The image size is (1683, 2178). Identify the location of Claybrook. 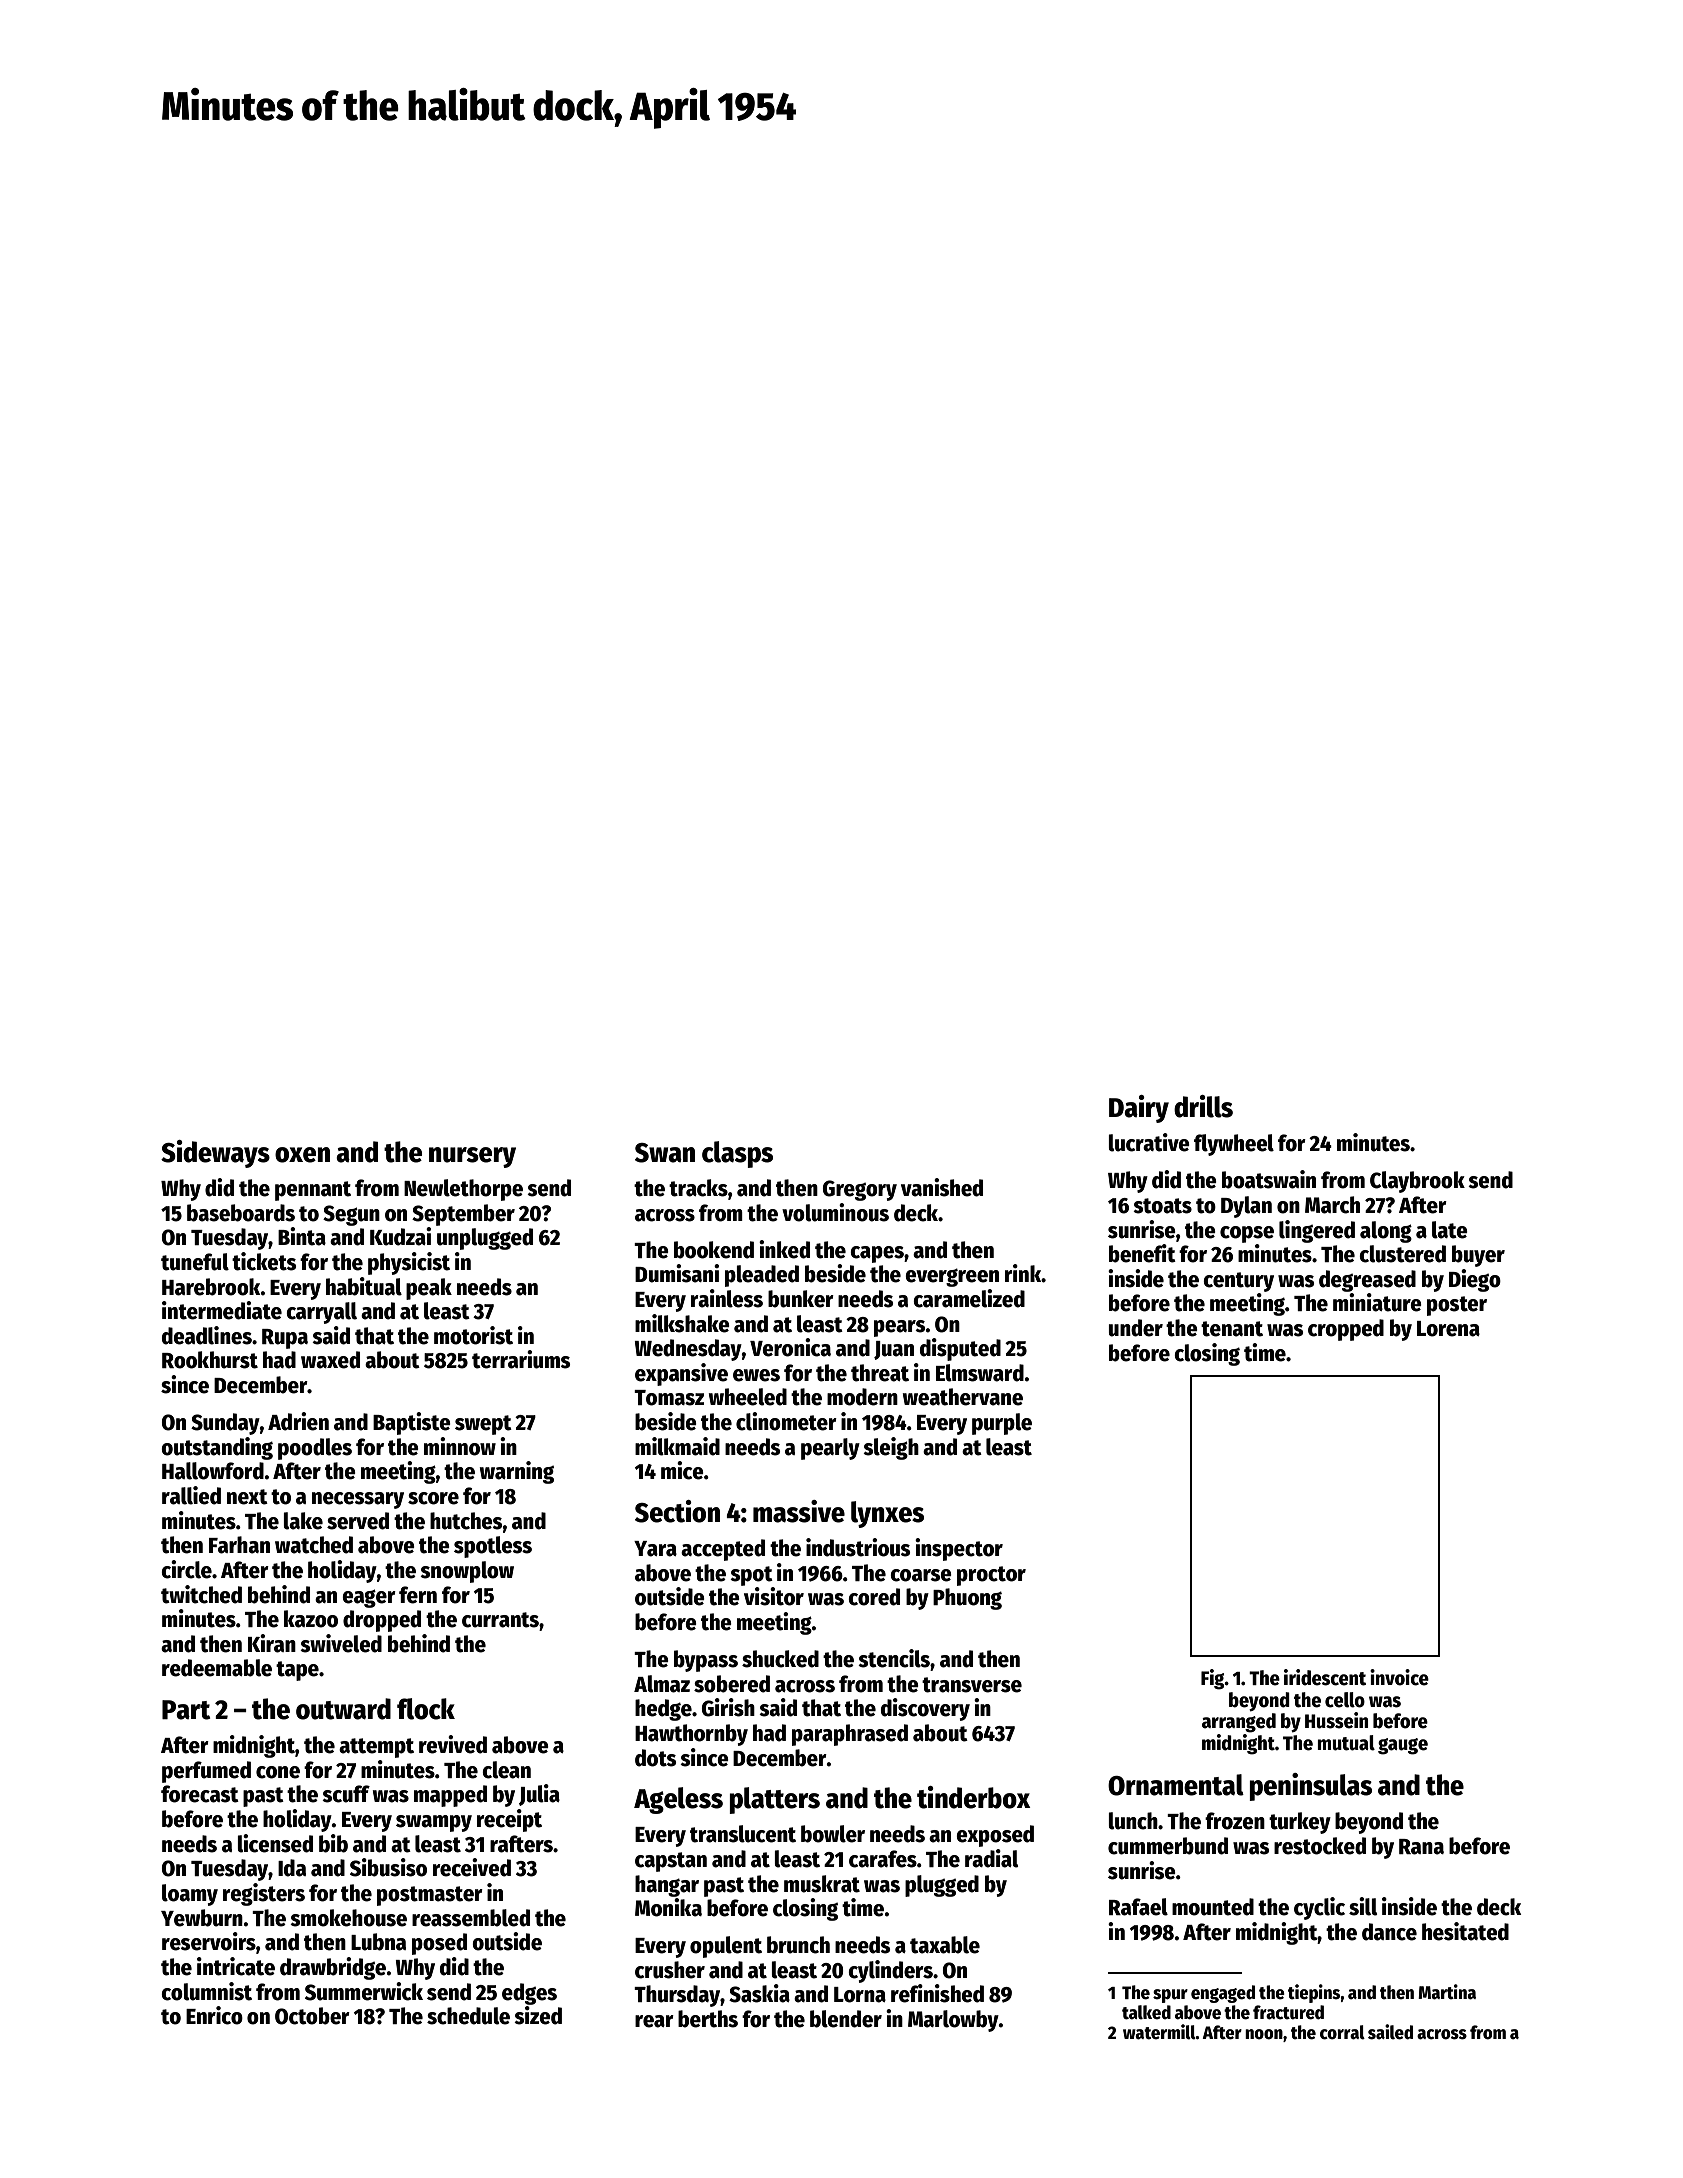
(1417, 1182).
